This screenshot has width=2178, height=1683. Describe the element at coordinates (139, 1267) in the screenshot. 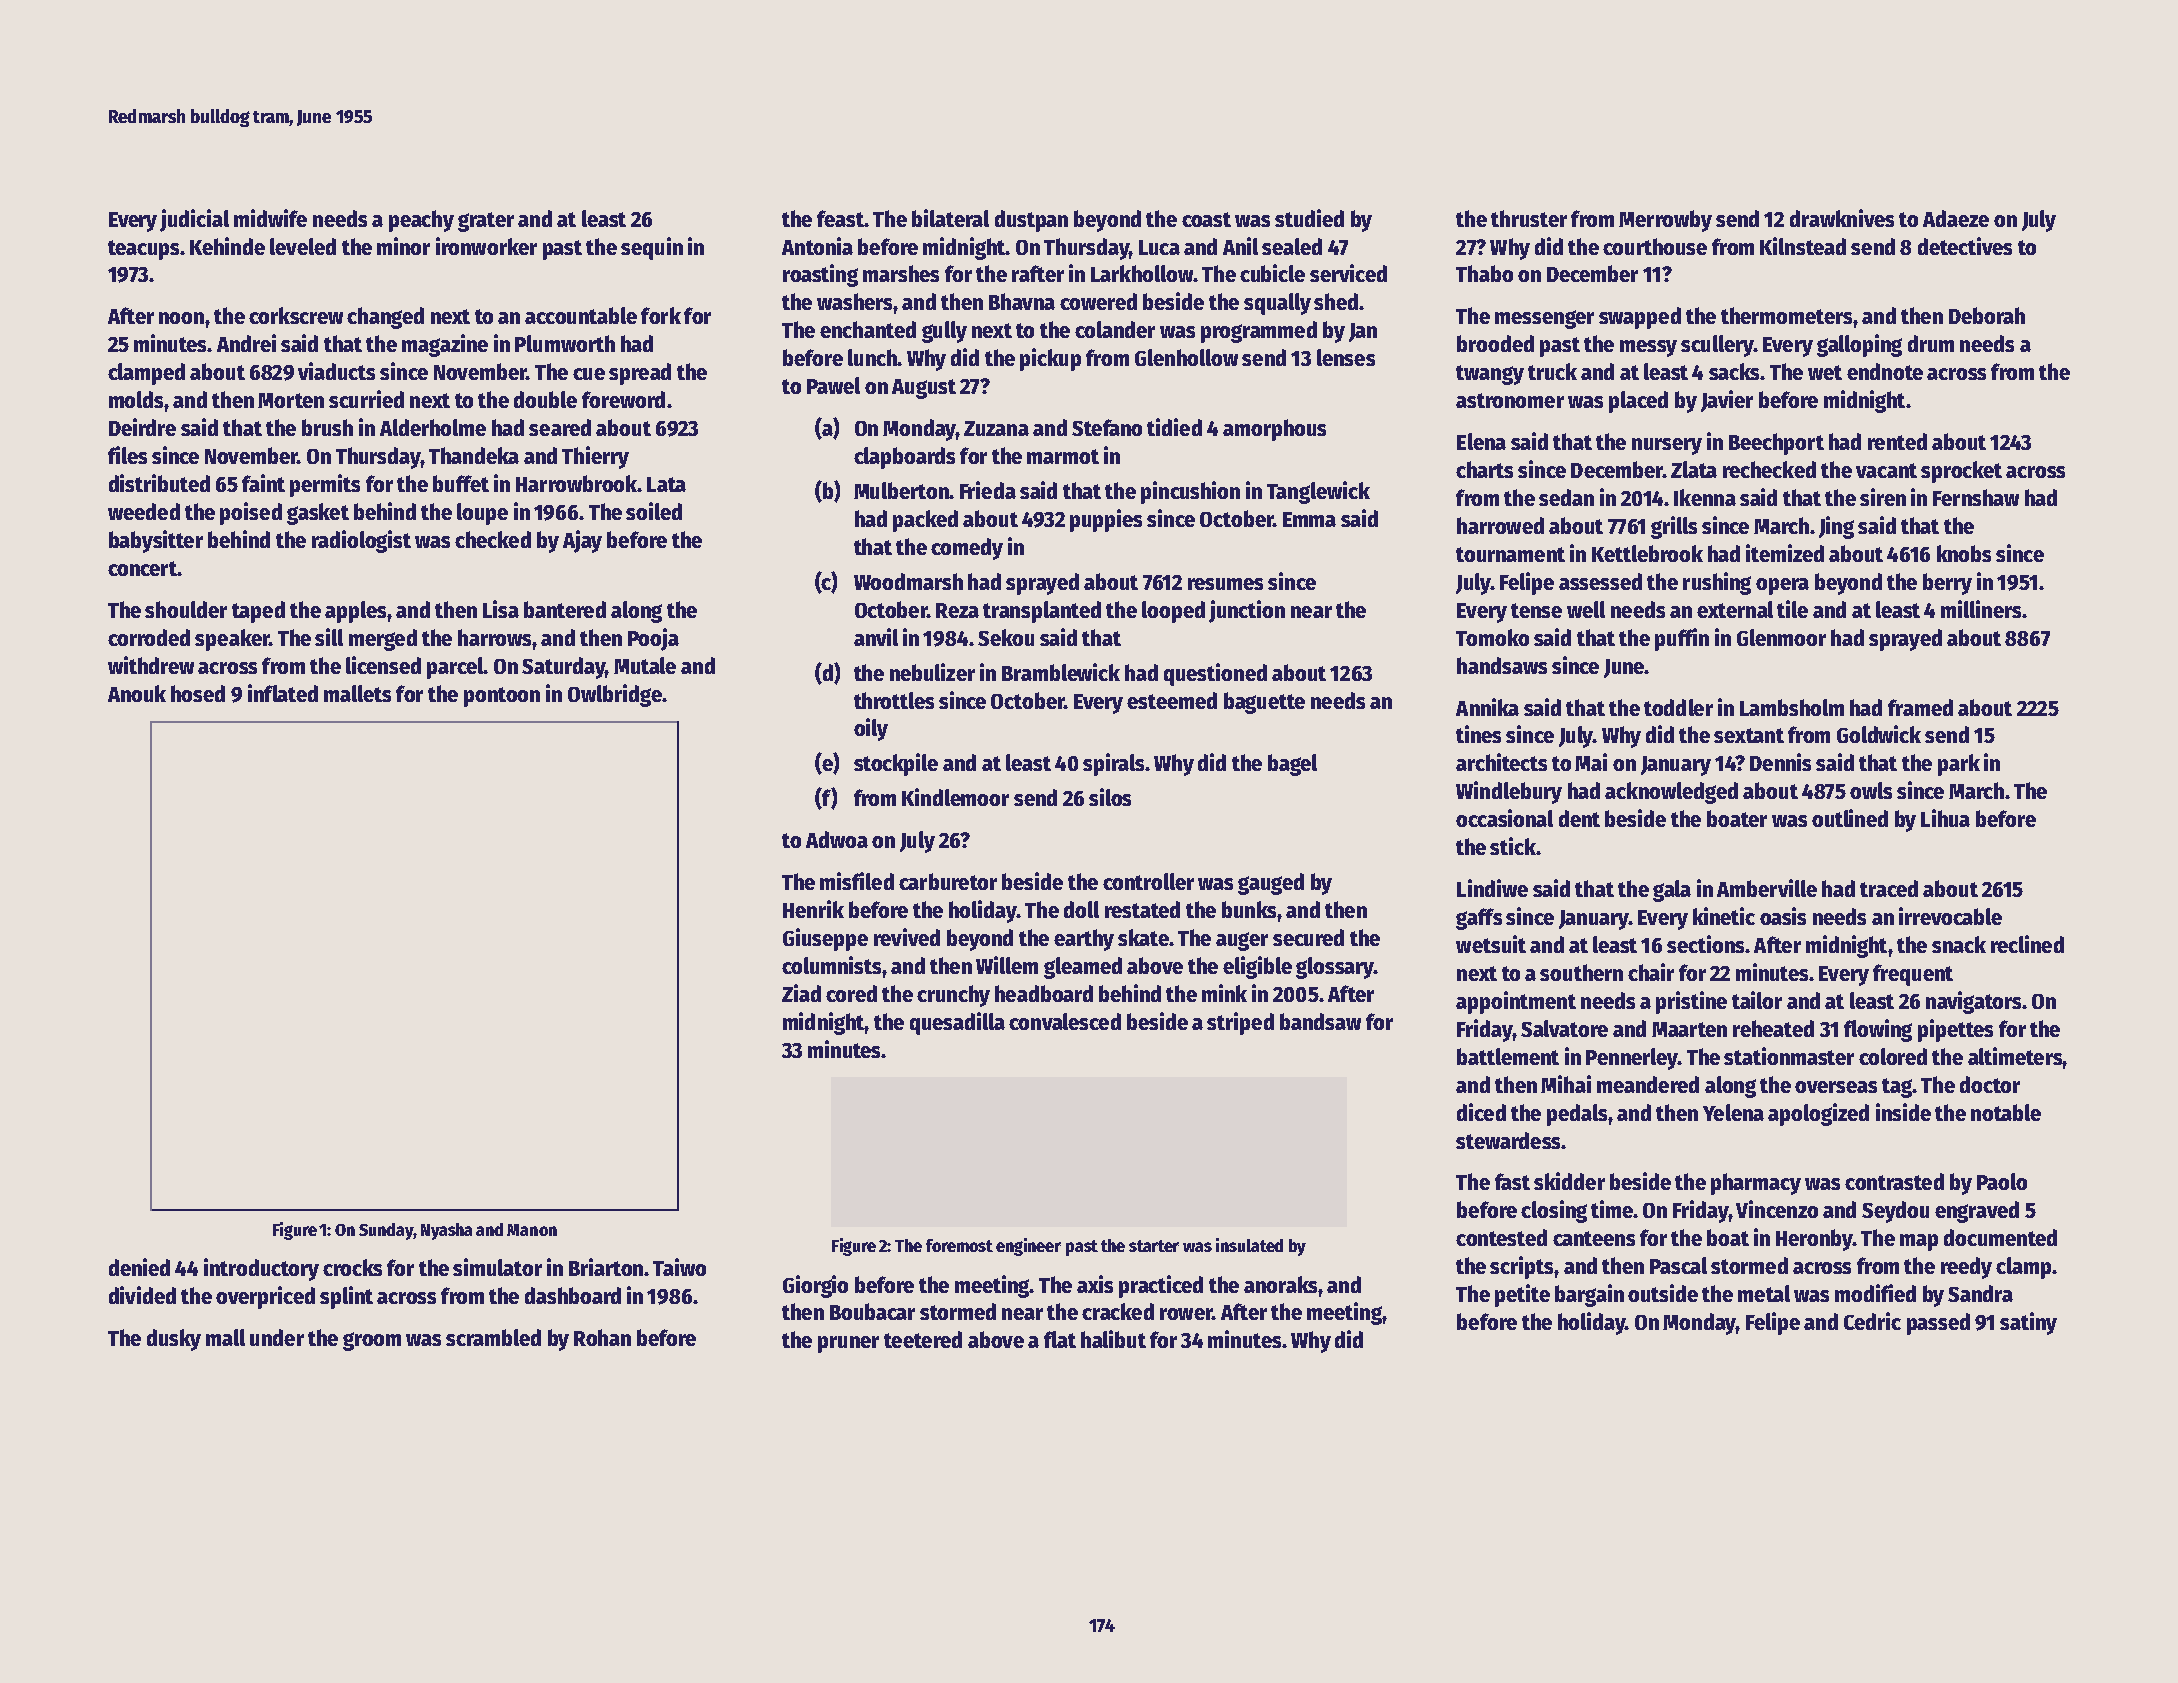

I see `denied` at that location.
